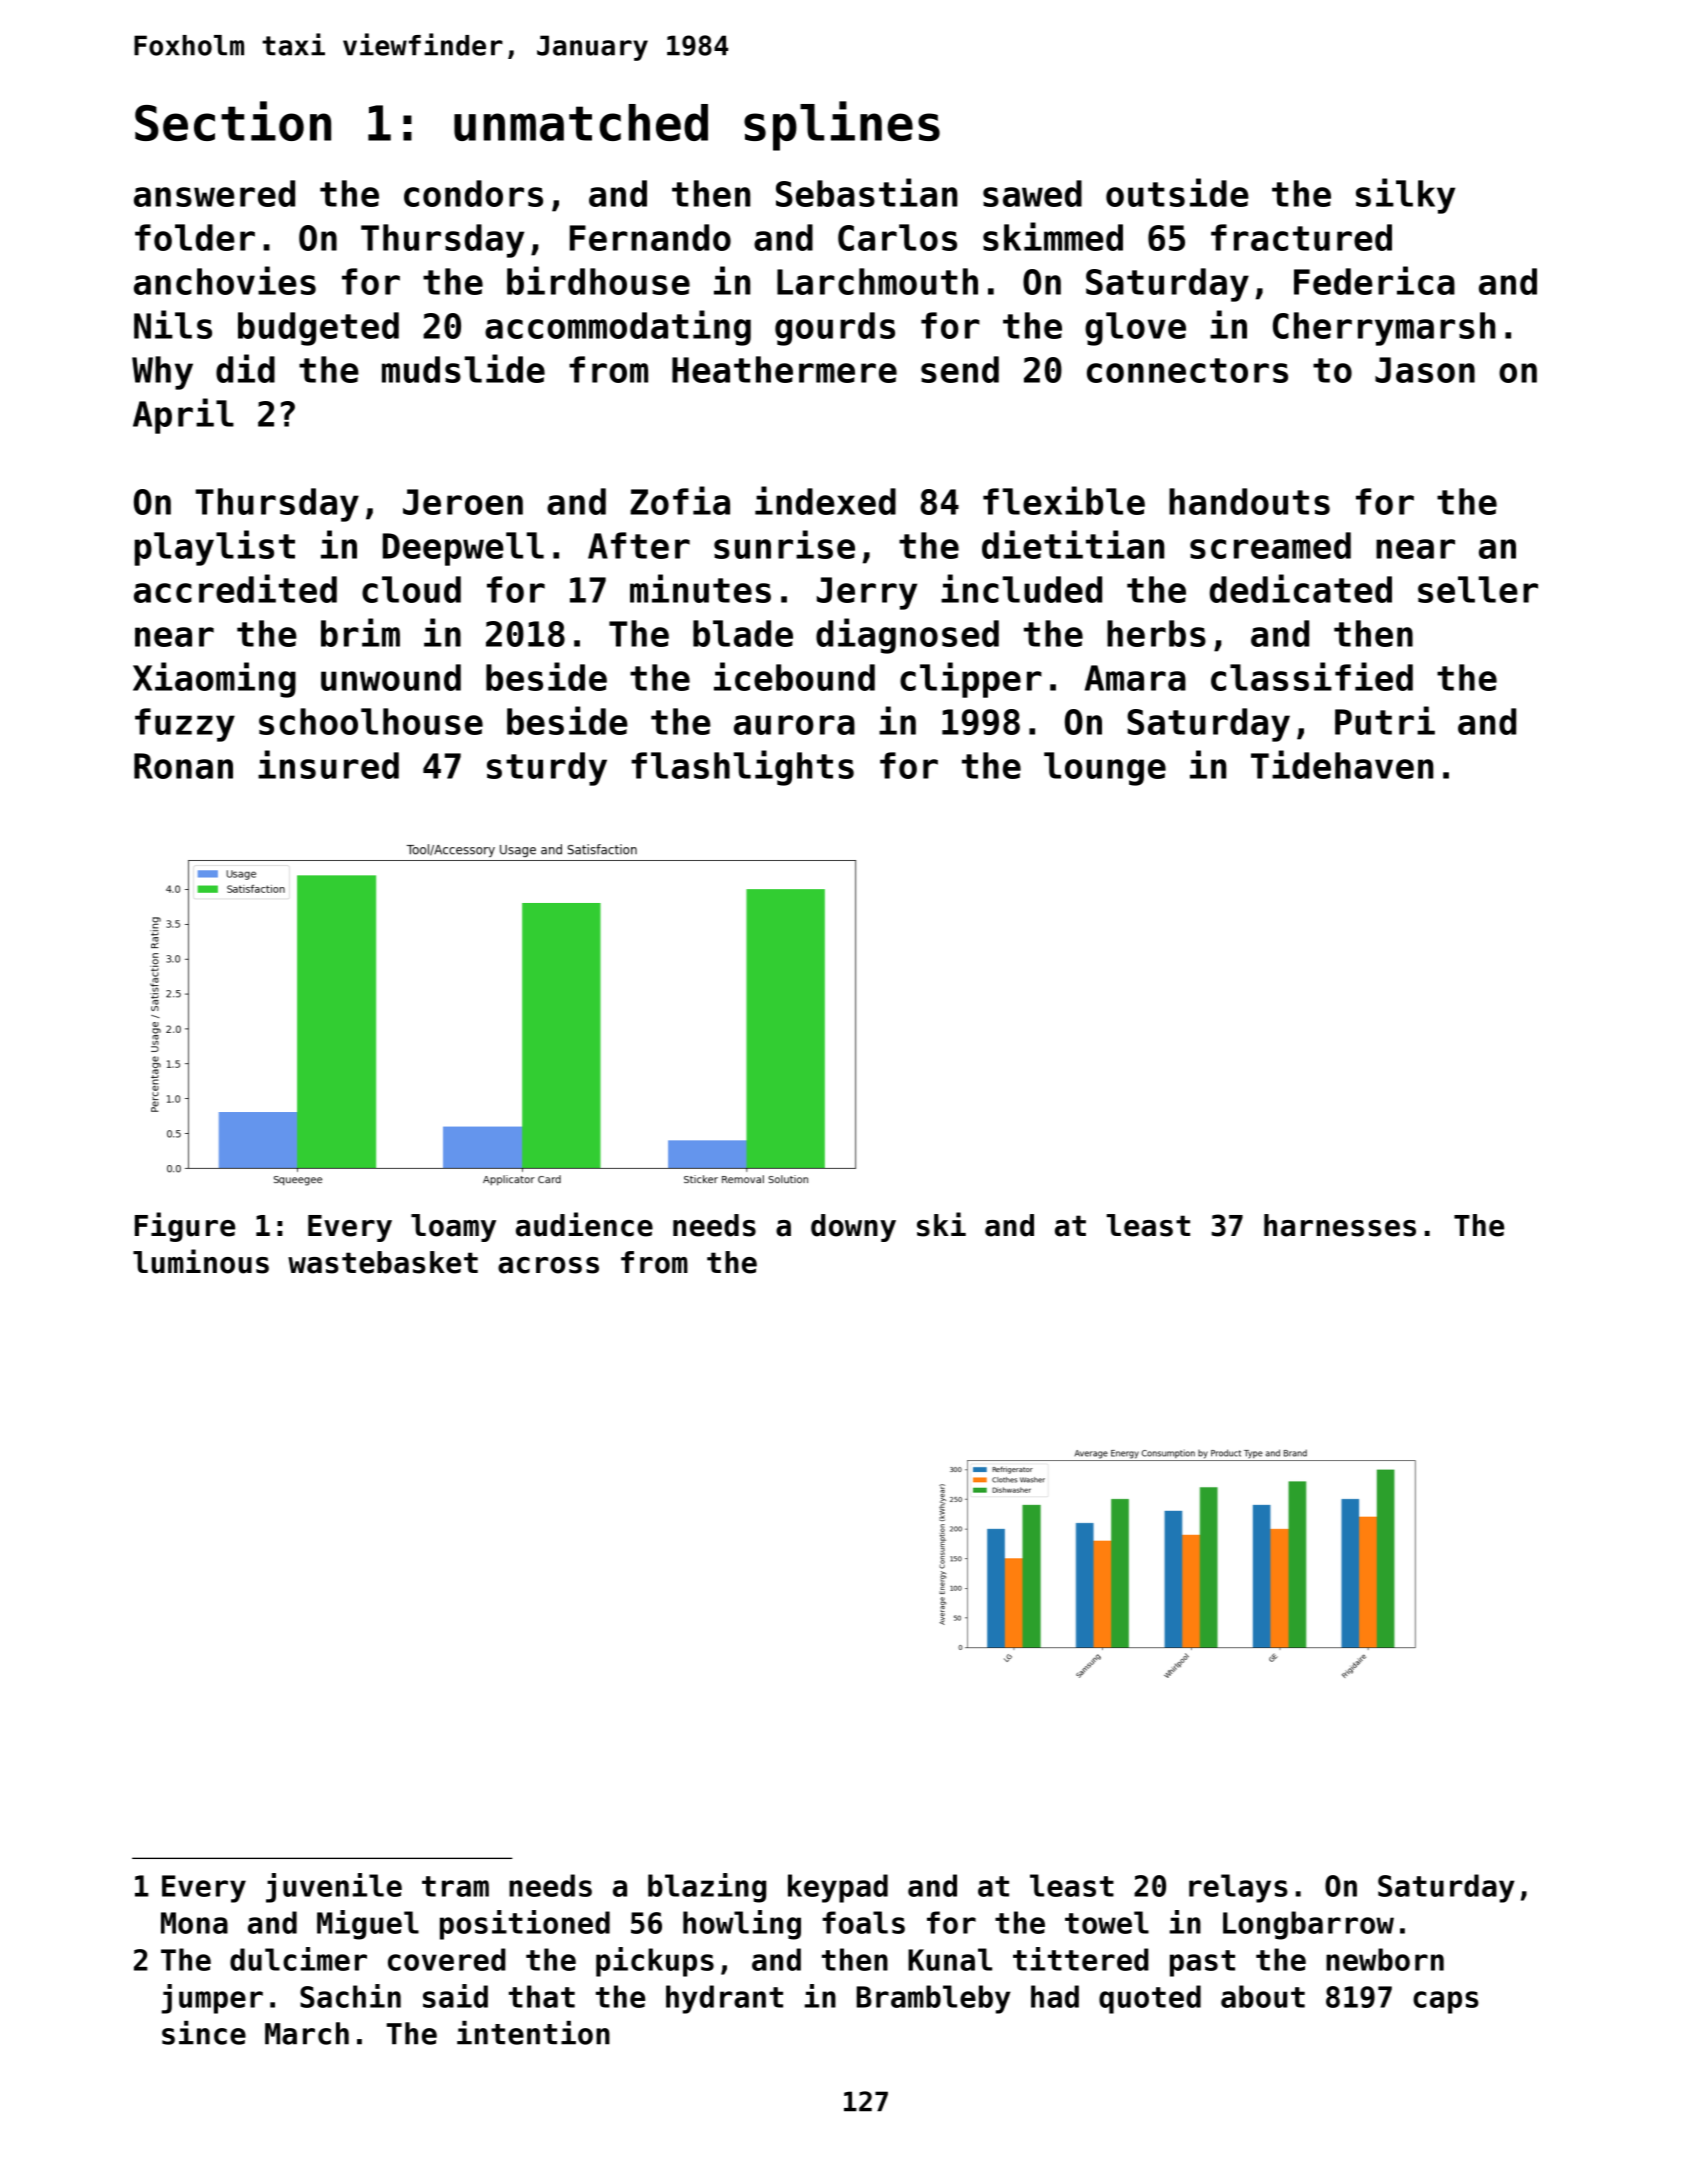 Image resolution: width=1683 pixels, height=2178 pixels. Describe the element at coordinates (618, 328) in the screenshot. I see `accommodating` at that location.
